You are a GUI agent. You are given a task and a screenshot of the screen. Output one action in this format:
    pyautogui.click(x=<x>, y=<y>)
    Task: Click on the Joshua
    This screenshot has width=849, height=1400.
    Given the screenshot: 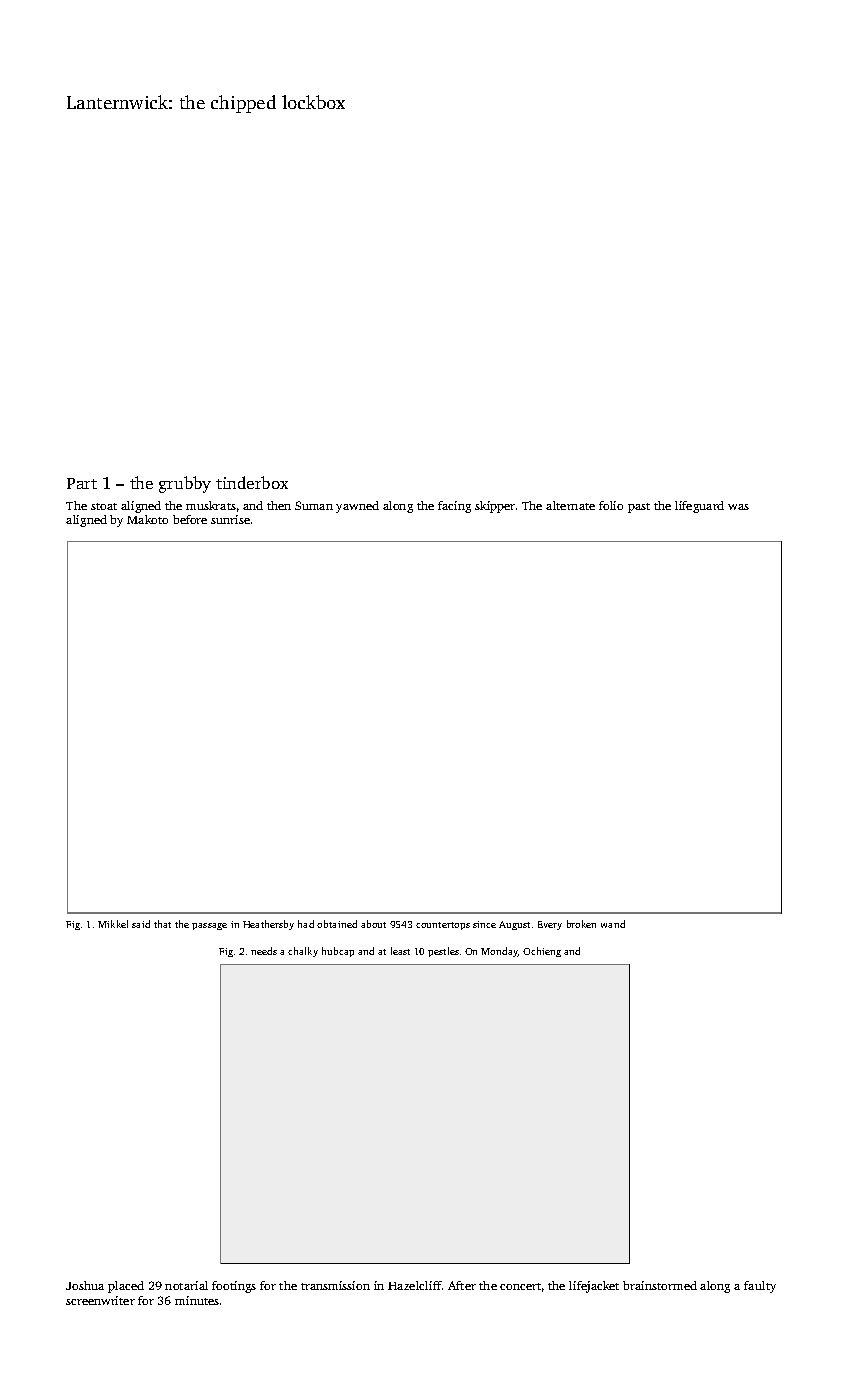 What is the action you would take?
    pyautogui.click(x=85, y=1285)
